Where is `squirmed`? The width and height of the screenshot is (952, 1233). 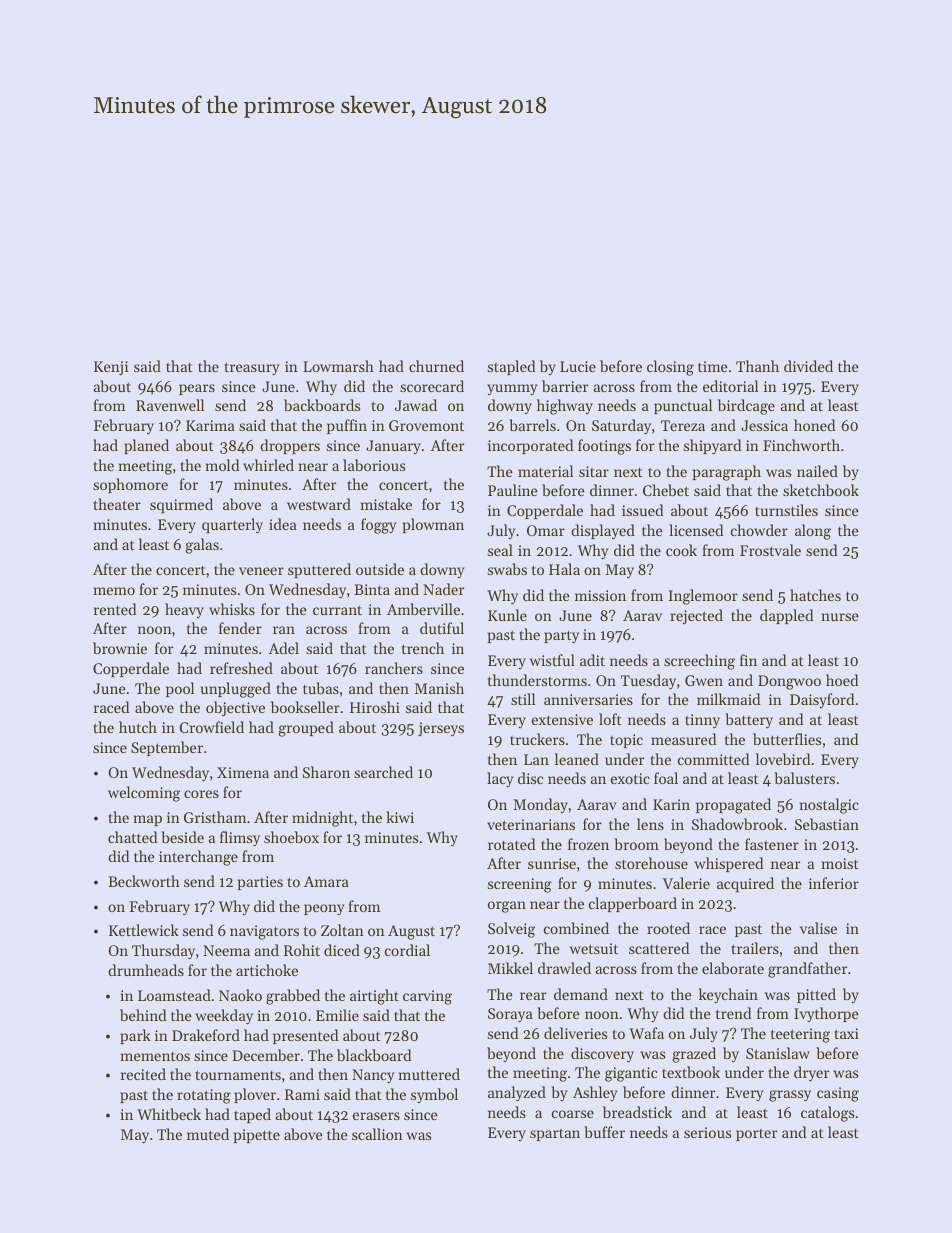 squirmed is located at coordinates (181, 506).
